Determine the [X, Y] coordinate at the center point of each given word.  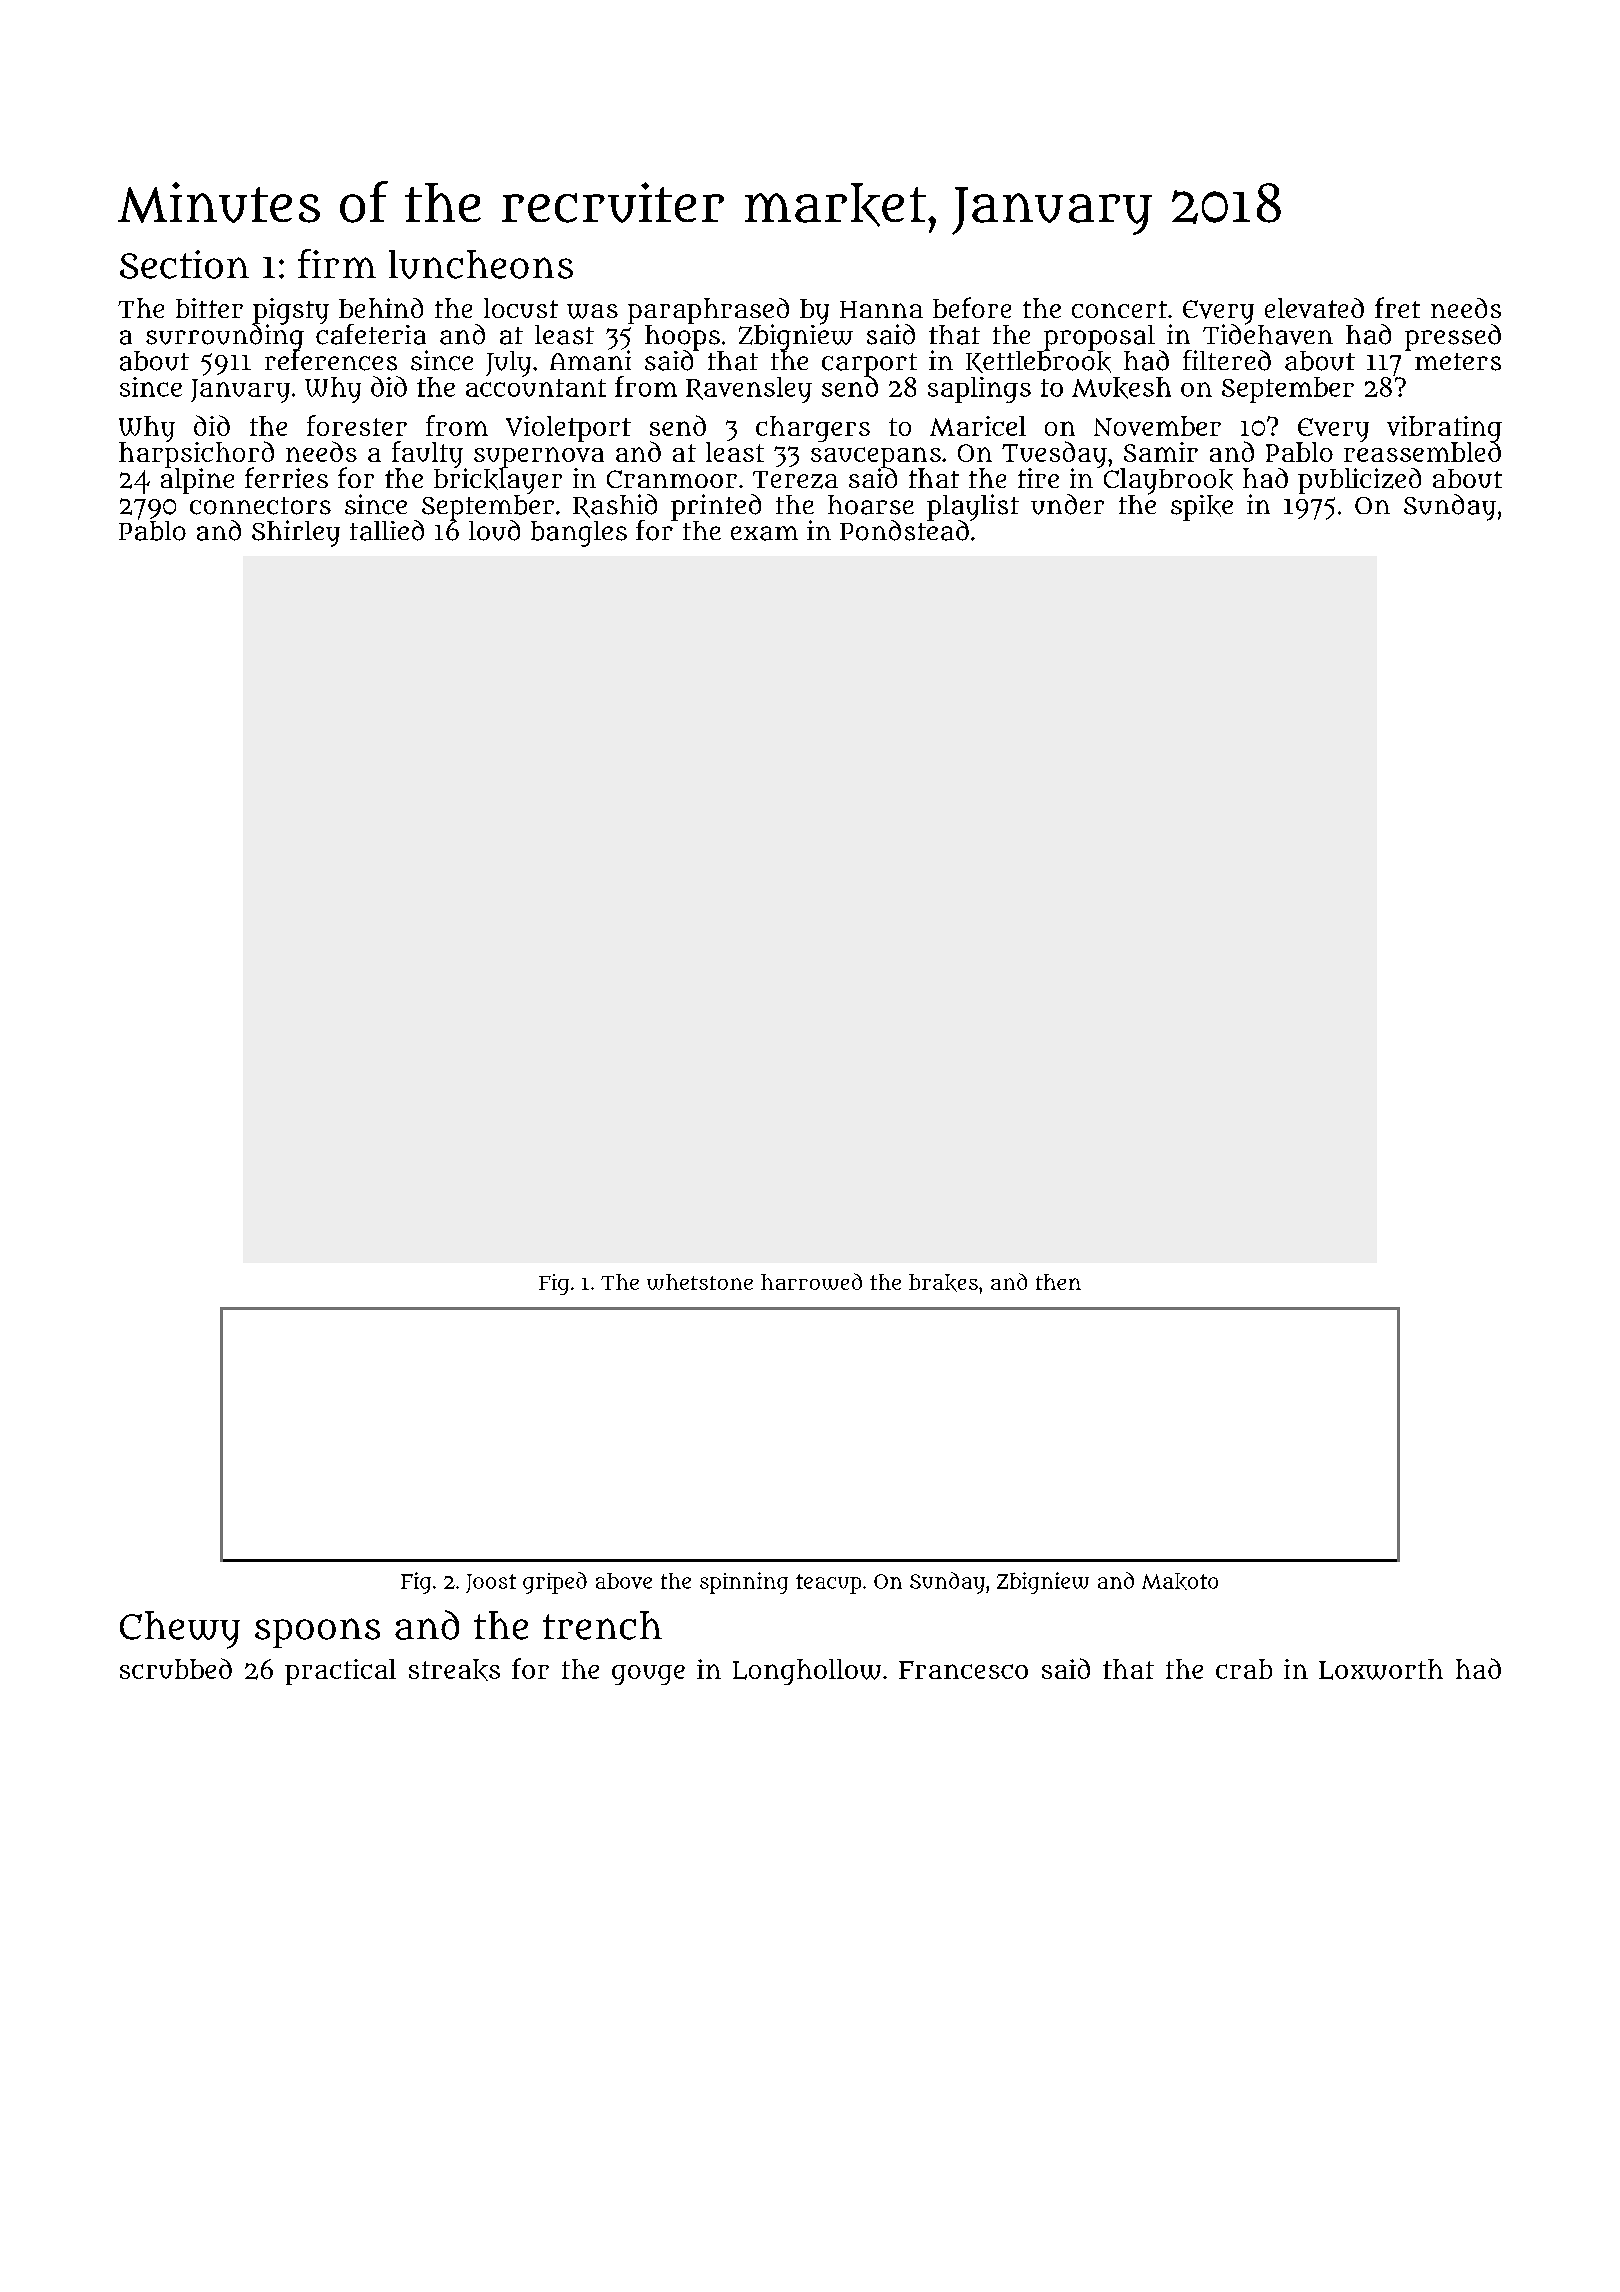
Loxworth [1381, 1669]
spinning [744, 1583]
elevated [1314, 308]
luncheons [481, 264]
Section [184, 264]
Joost [491, 1583]
